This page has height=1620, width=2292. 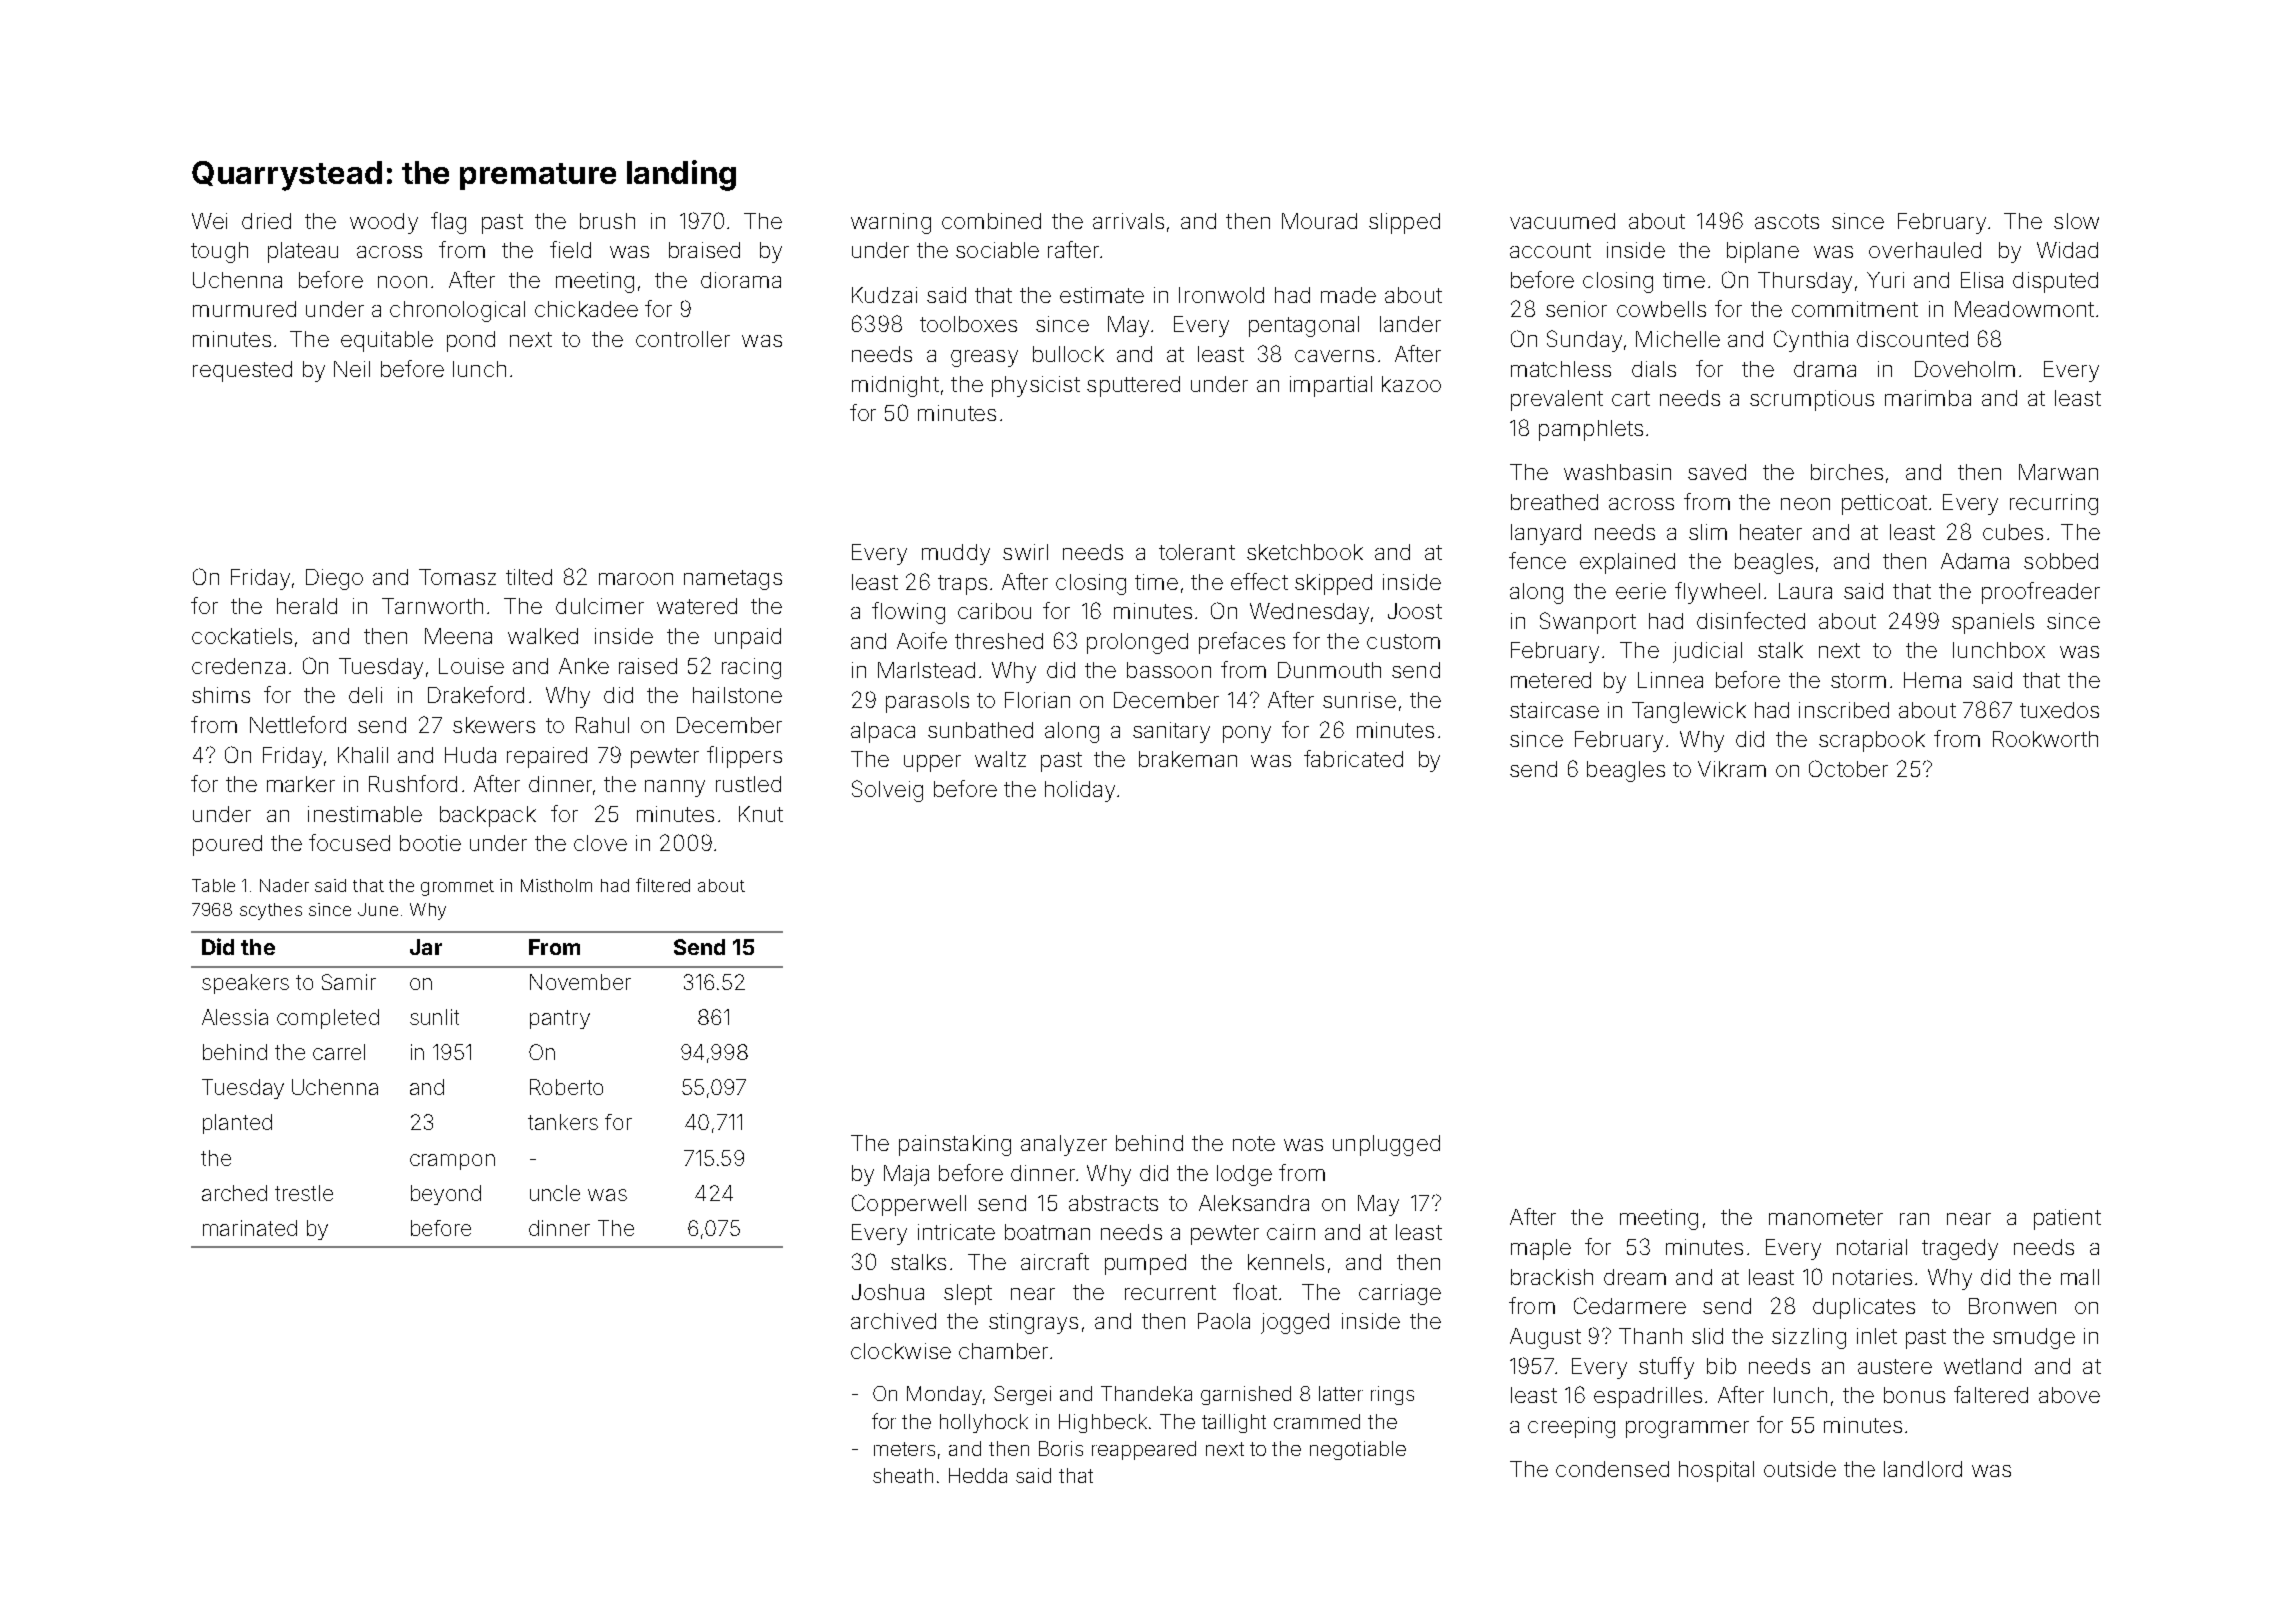 I want to click on sunlit, so click(x=434, y=1017).
